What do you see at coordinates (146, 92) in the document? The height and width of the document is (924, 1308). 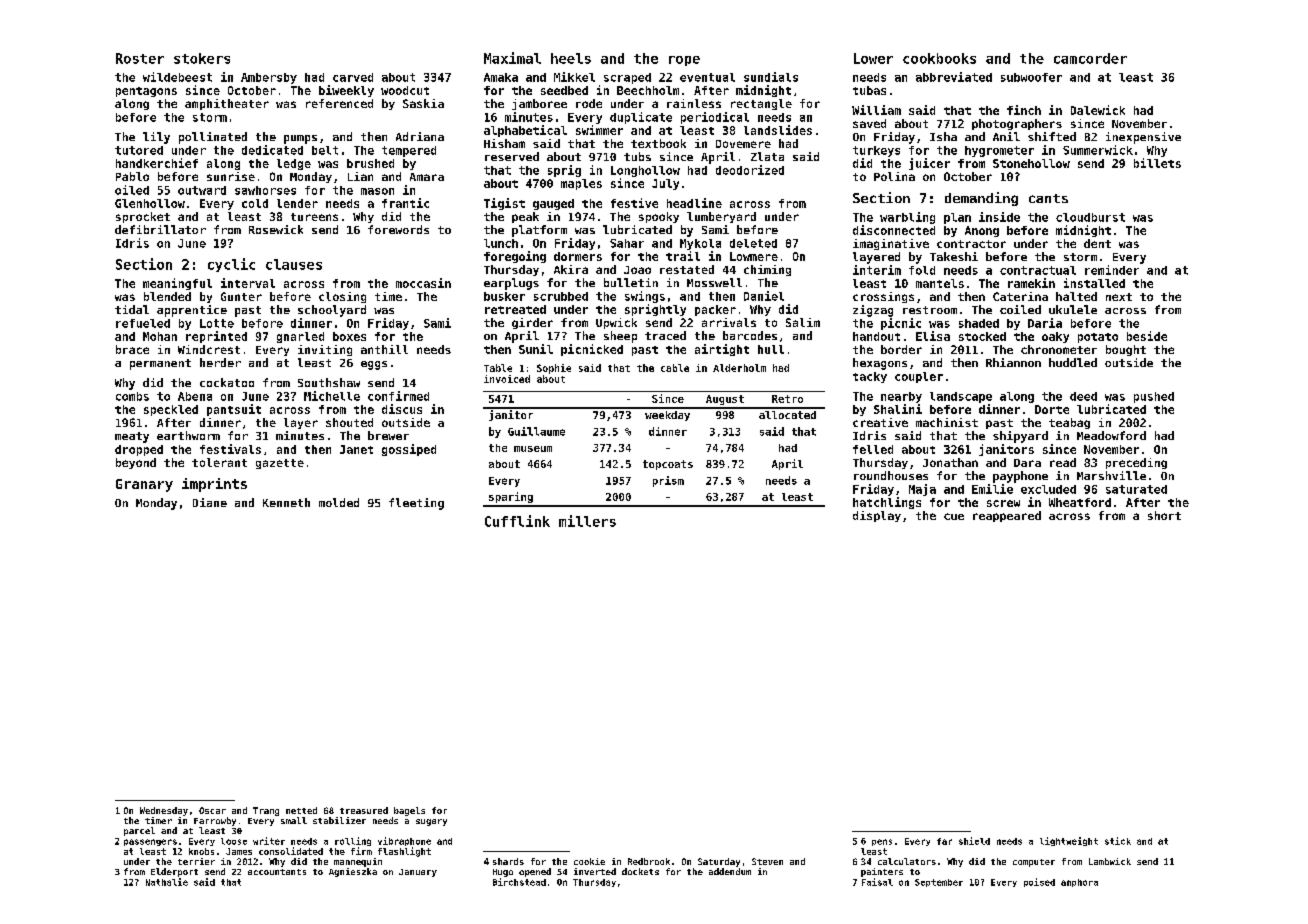 I see `pentagons` at bounding box center [146, 92].
